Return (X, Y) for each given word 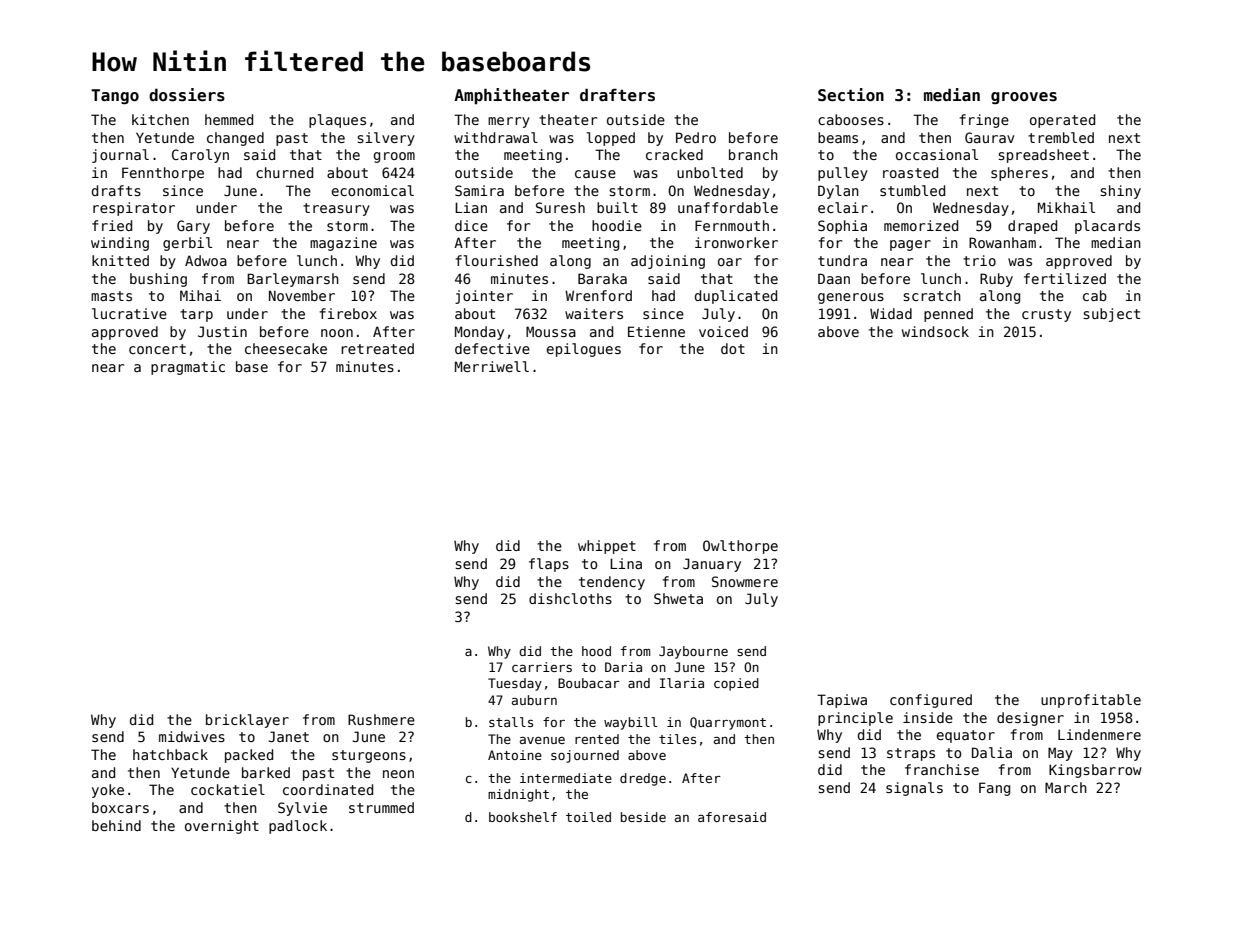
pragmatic (188, 368)
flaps (549, 565)
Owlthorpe (740, 547)
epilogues (584, 350)
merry (509, 122)
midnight (518, 795)
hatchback (170, 754)
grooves (1024, 98)
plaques (337, 121)
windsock (935, 331)
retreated (377, 348)
